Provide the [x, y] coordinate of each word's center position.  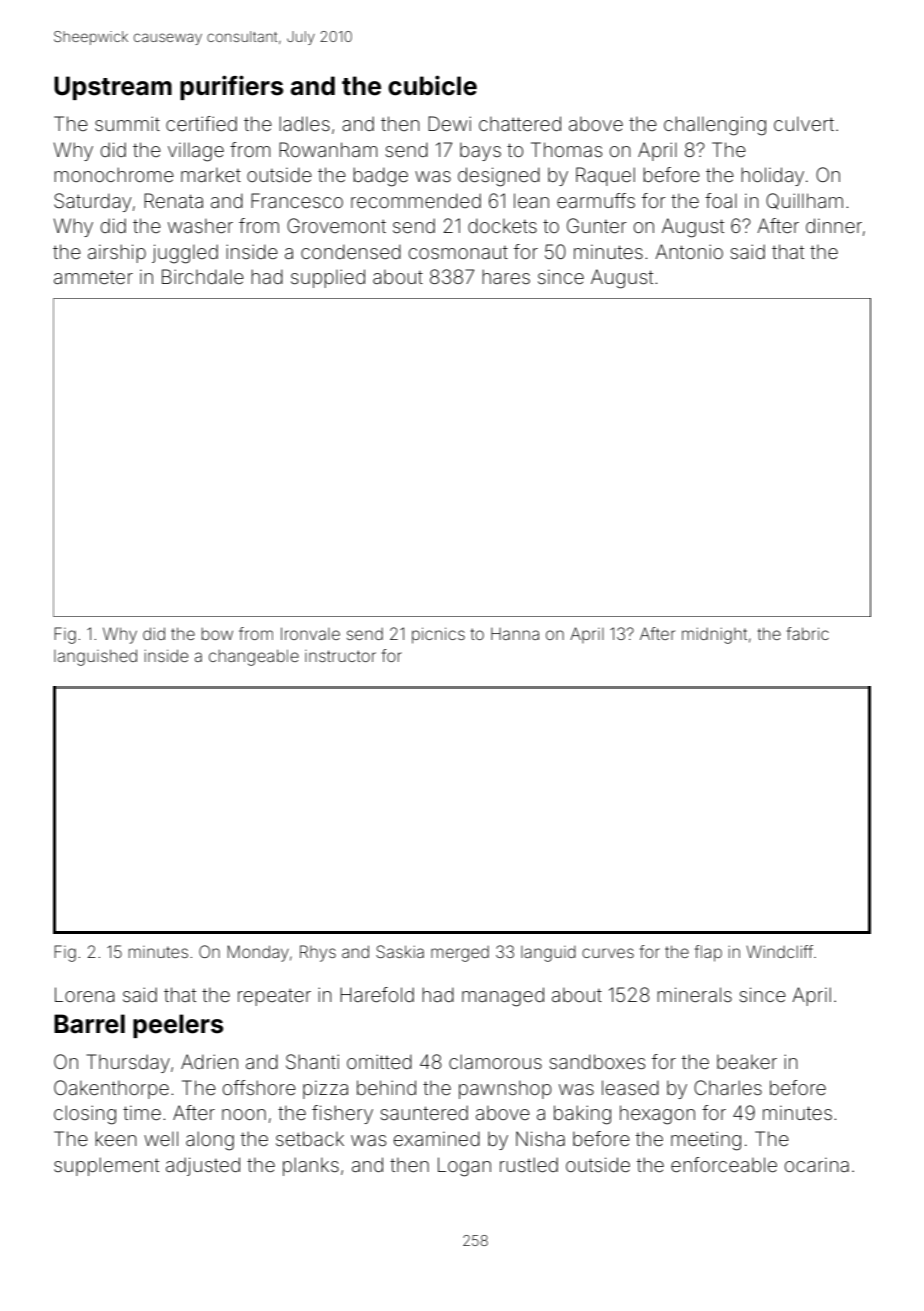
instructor [340, 656]
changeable [254, 657]
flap [708, 953]
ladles [304, 123]
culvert [804, 124]
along [210, 1141]
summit [127, 123]
